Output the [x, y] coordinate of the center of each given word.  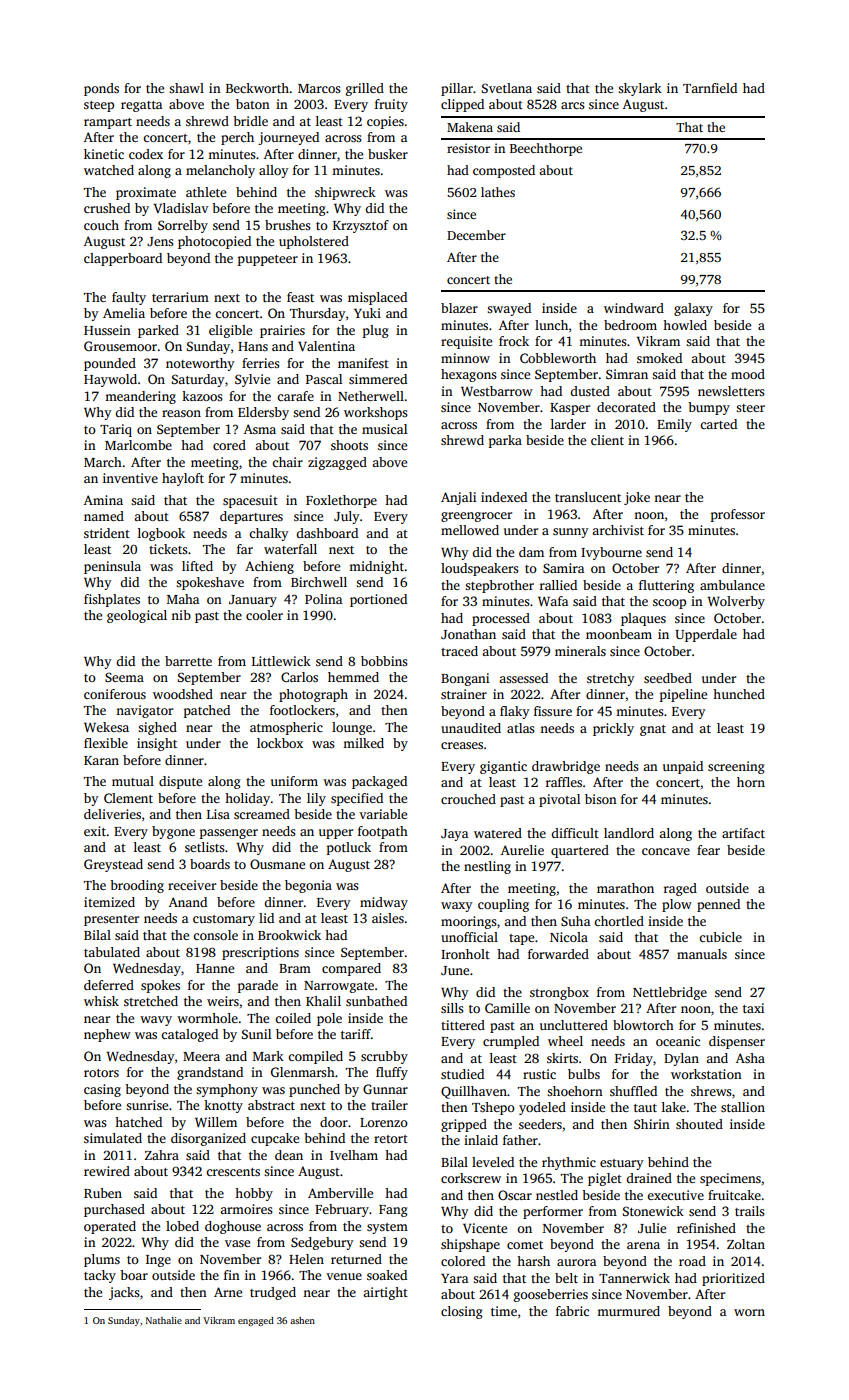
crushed [107, 208]
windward [634, 308]
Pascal [324, 379]
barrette [188, 661]
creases [462, 745]
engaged [256, 1321]
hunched [739, 694]
